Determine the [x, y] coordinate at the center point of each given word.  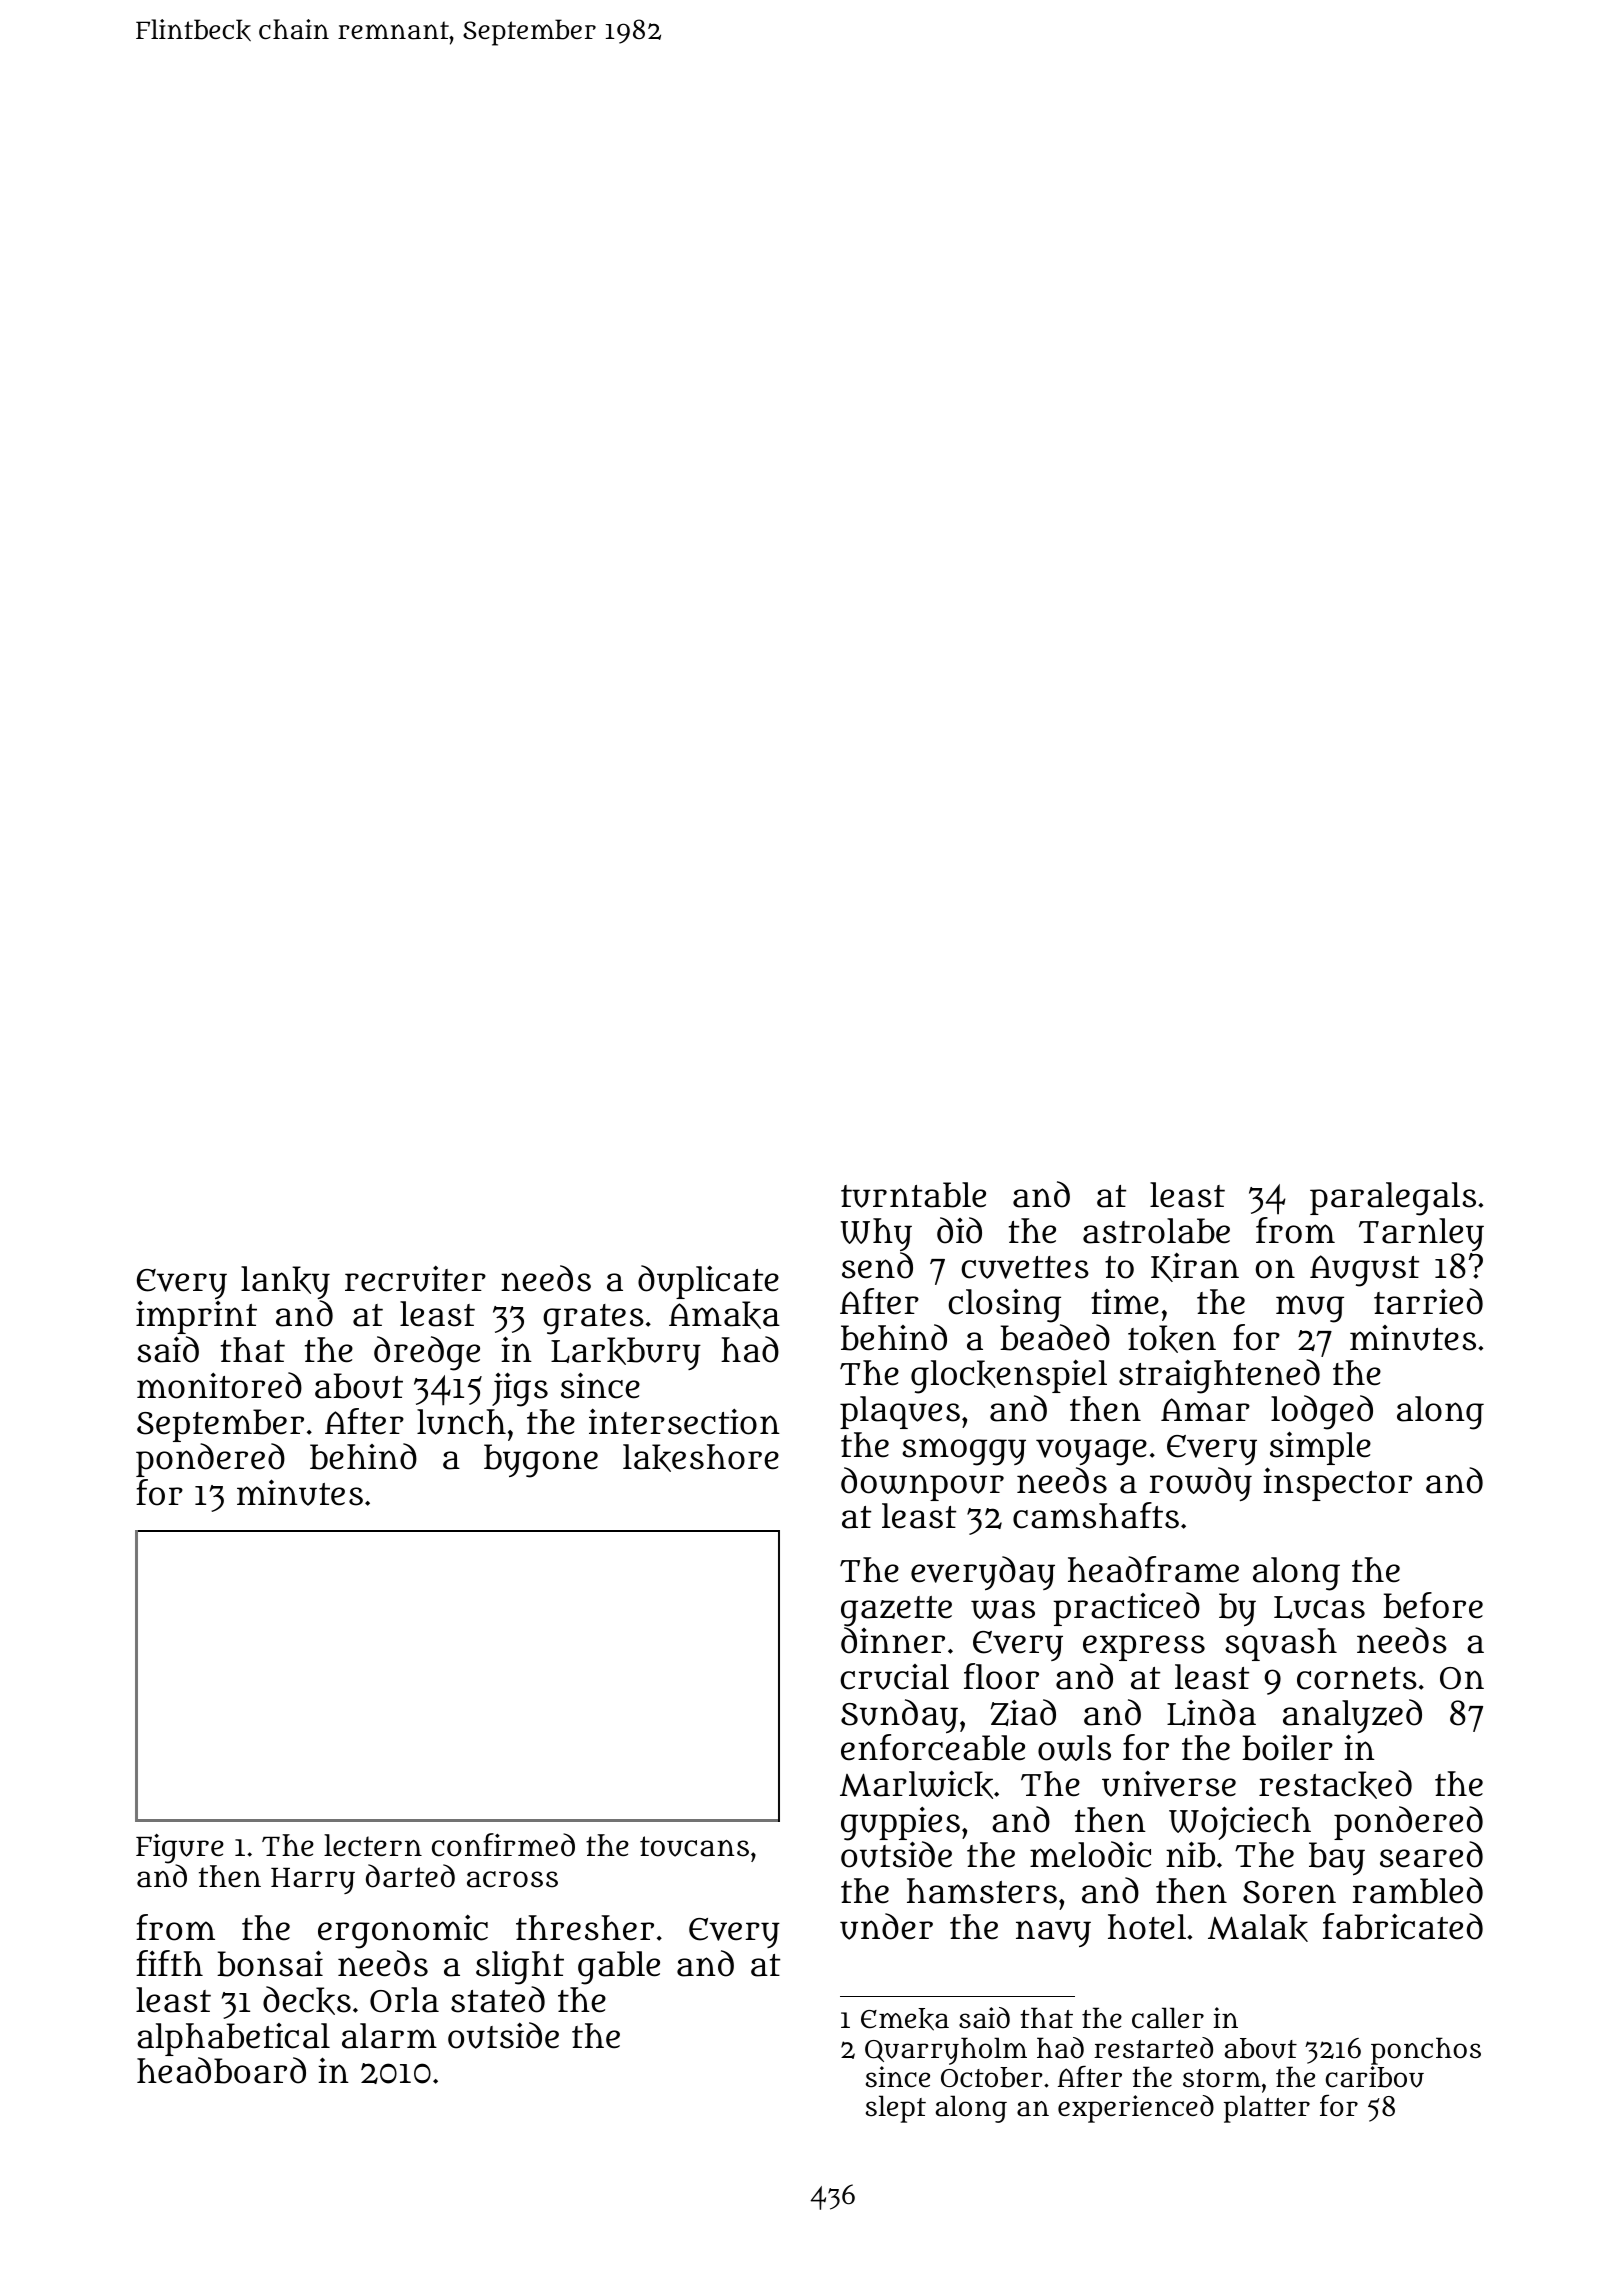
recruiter [415, 1279]
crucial [894, 1677]
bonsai [270, 1963]
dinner [893, 1640]
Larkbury [626, 1353]
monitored [219, 1385]
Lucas [1319, 1607]
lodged [1322, 1412]
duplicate [708, 1282]
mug [1310, 1309]
